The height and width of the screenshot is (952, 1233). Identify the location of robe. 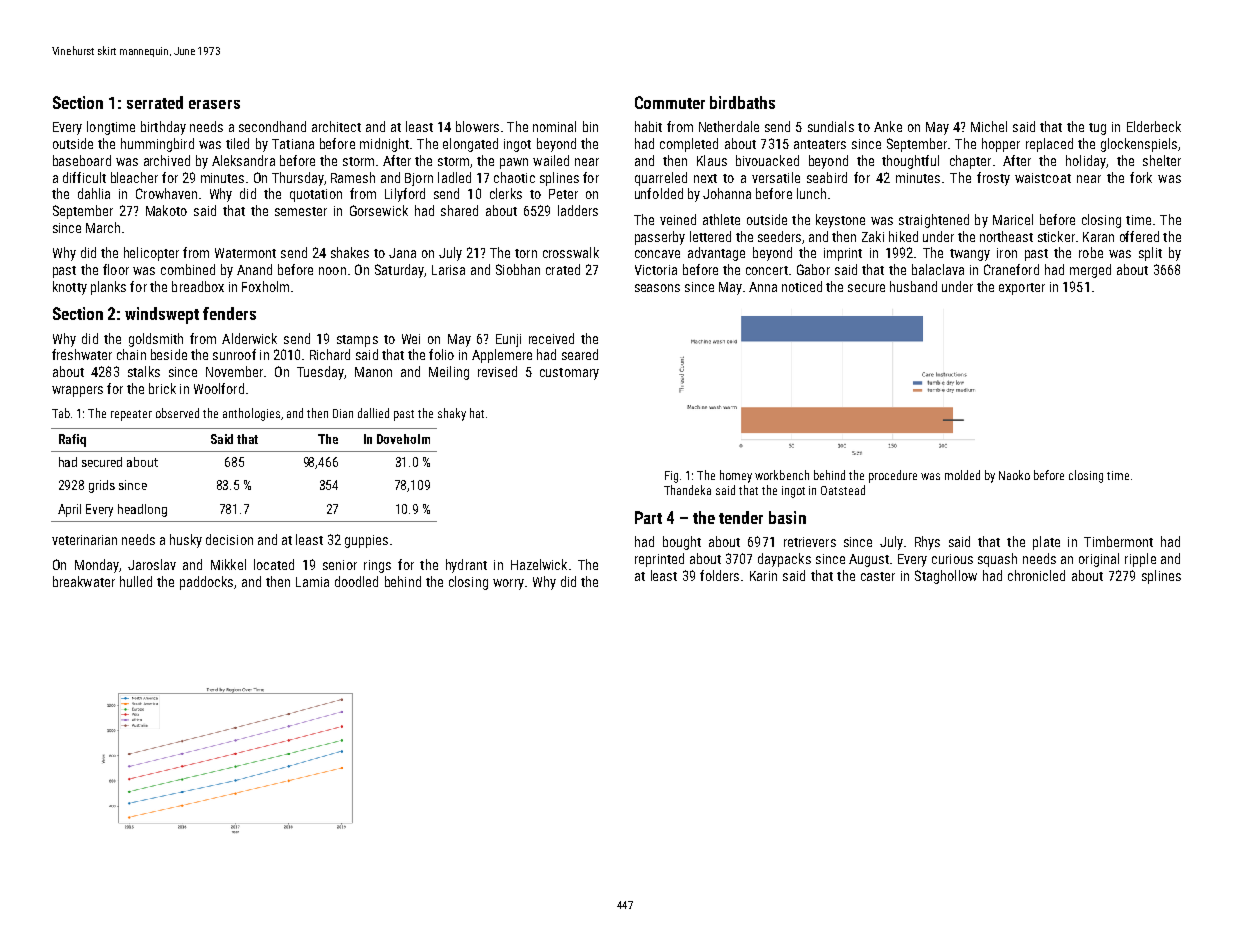
(1091, 252).
